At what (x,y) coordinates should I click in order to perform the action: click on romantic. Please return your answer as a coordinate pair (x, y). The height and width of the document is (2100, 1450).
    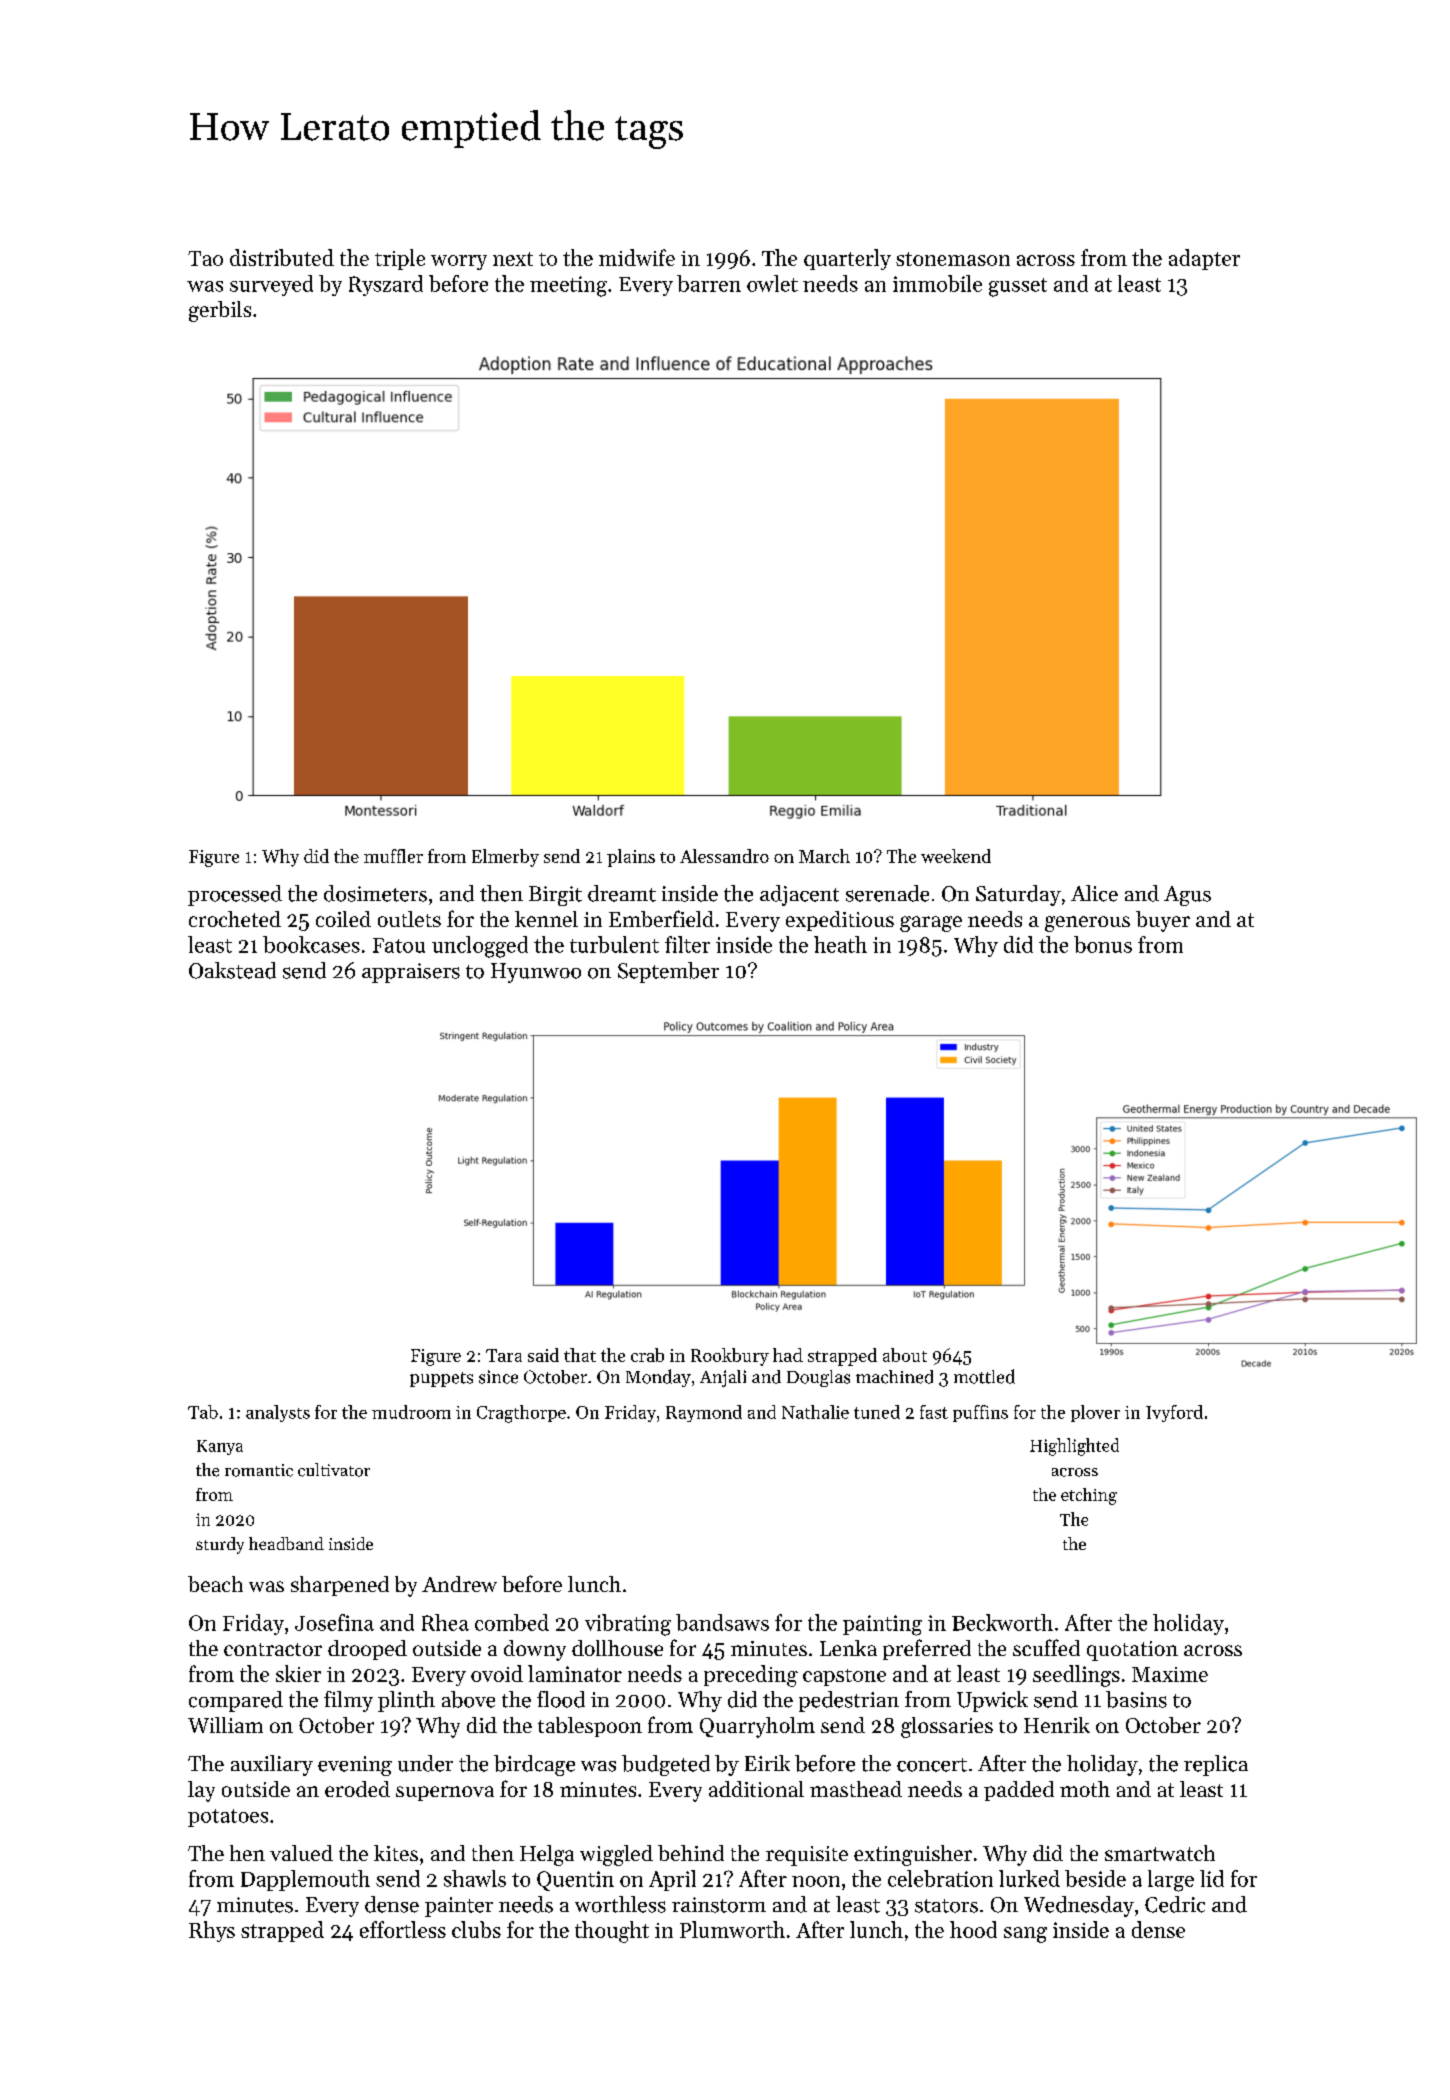
    Looking at the image, I should click on (259, 1470).
